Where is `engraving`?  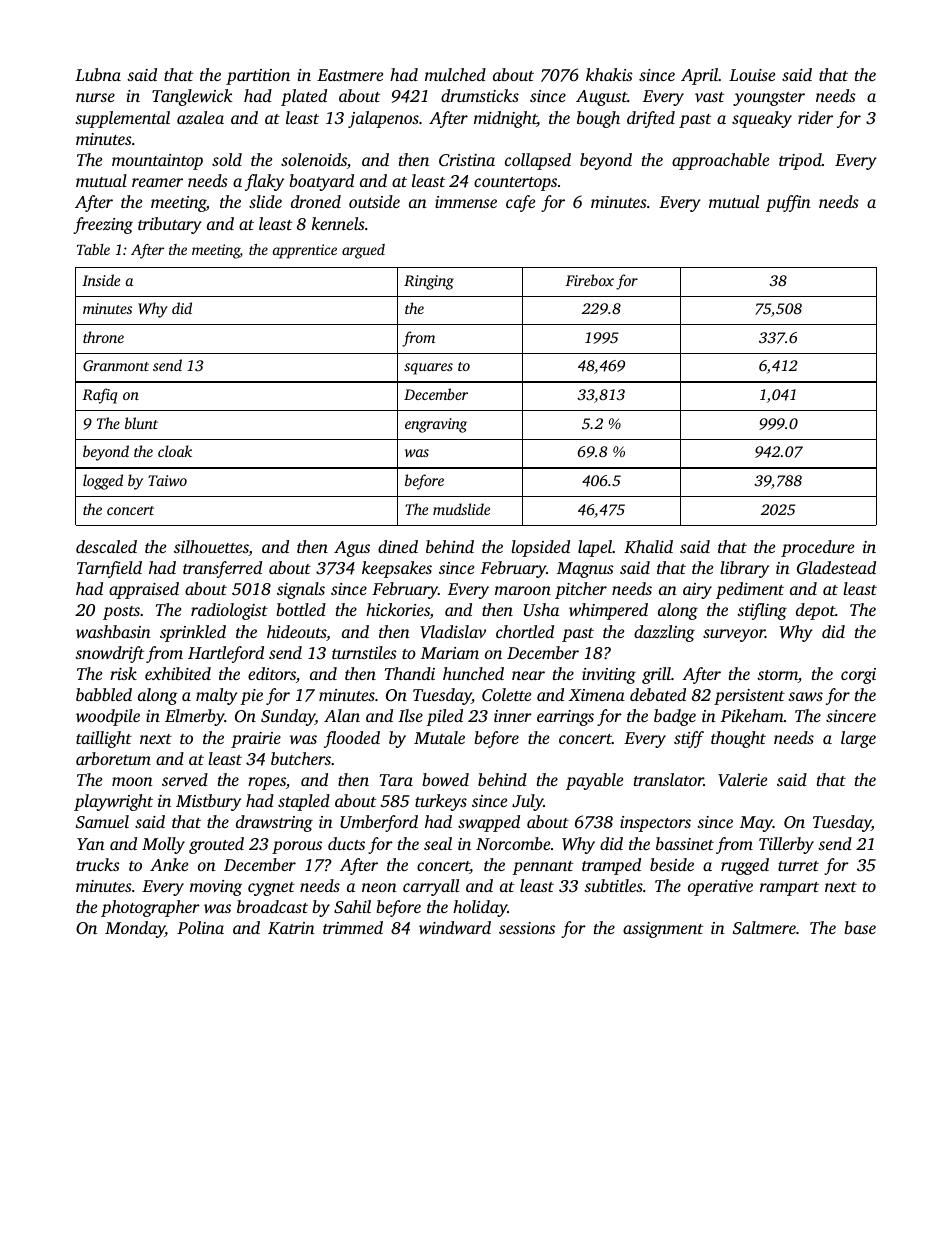 engraving is located at coordinates (436, 425).
